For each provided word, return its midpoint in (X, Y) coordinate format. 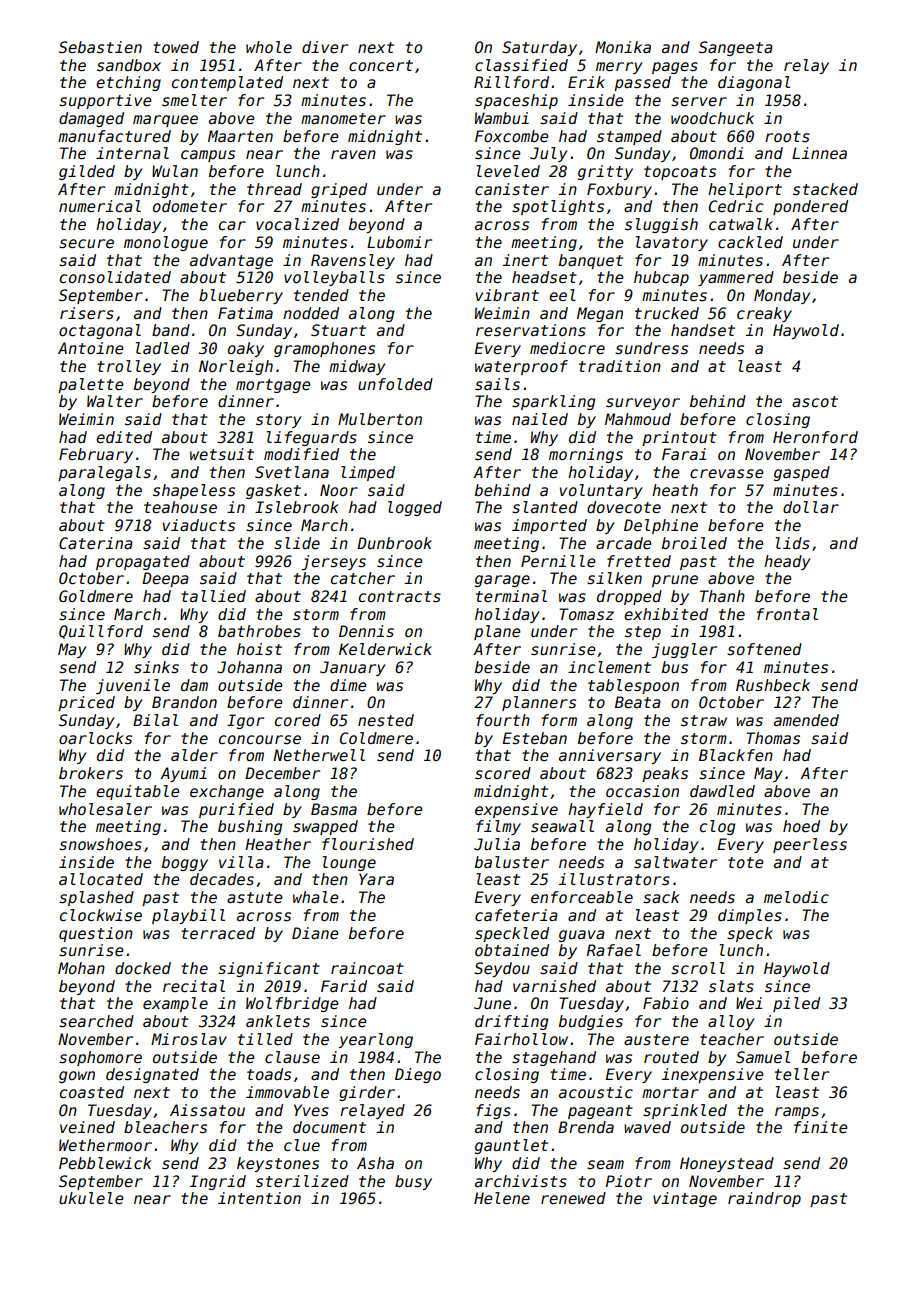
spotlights (558, 207)
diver (325, 47)
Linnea (819, 153)
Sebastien (100, 47)
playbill (188, 916)
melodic (796, 897)
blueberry (241, 296)
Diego (418, 1075)
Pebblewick (105, 1163)
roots (787, 136)
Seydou (502, 969)
